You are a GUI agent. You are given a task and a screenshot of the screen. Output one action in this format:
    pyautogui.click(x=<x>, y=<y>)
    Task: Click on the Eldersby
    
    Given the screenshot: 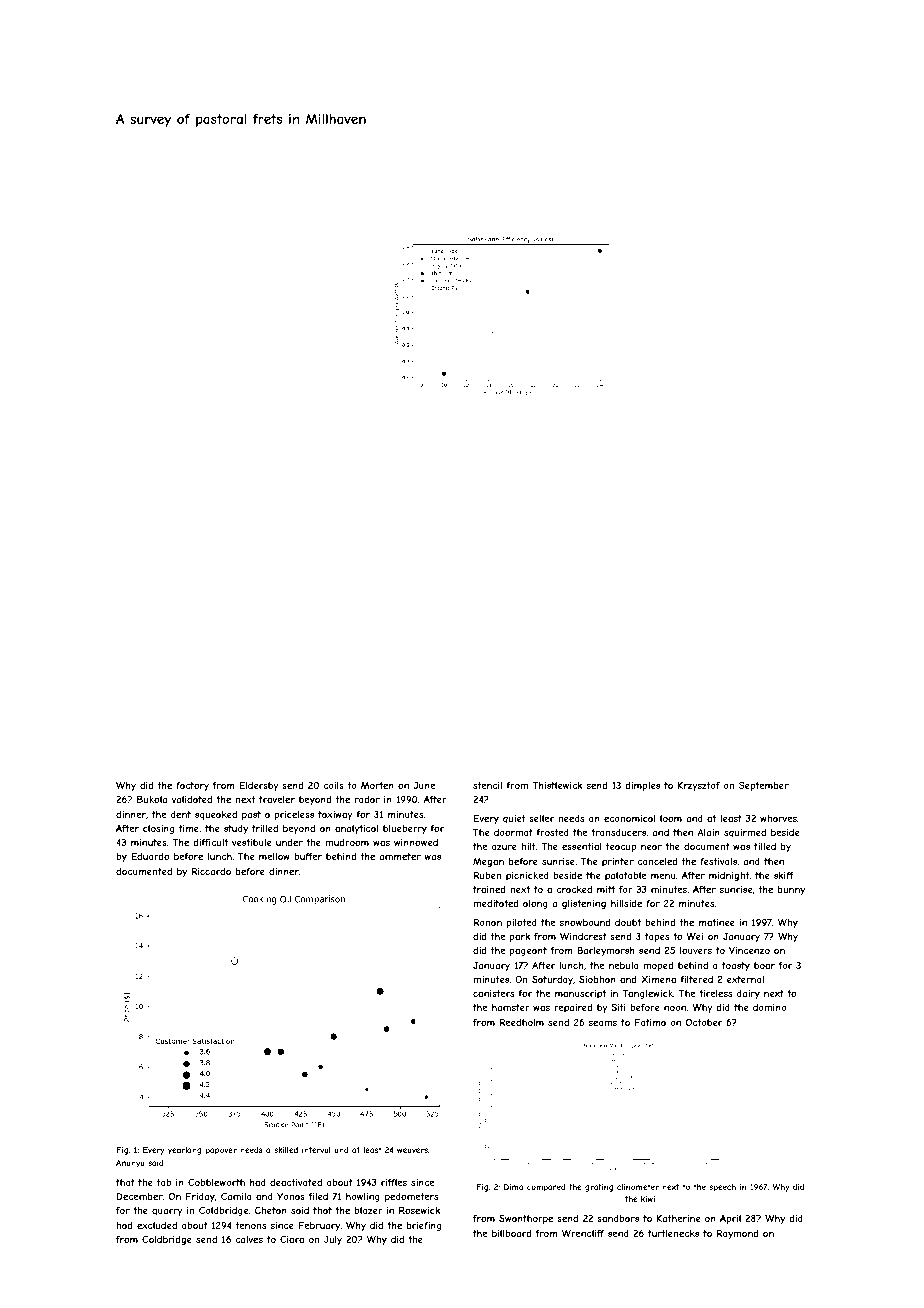 What is the action you would take?
    pyautogui.click(x=259, y=786)
